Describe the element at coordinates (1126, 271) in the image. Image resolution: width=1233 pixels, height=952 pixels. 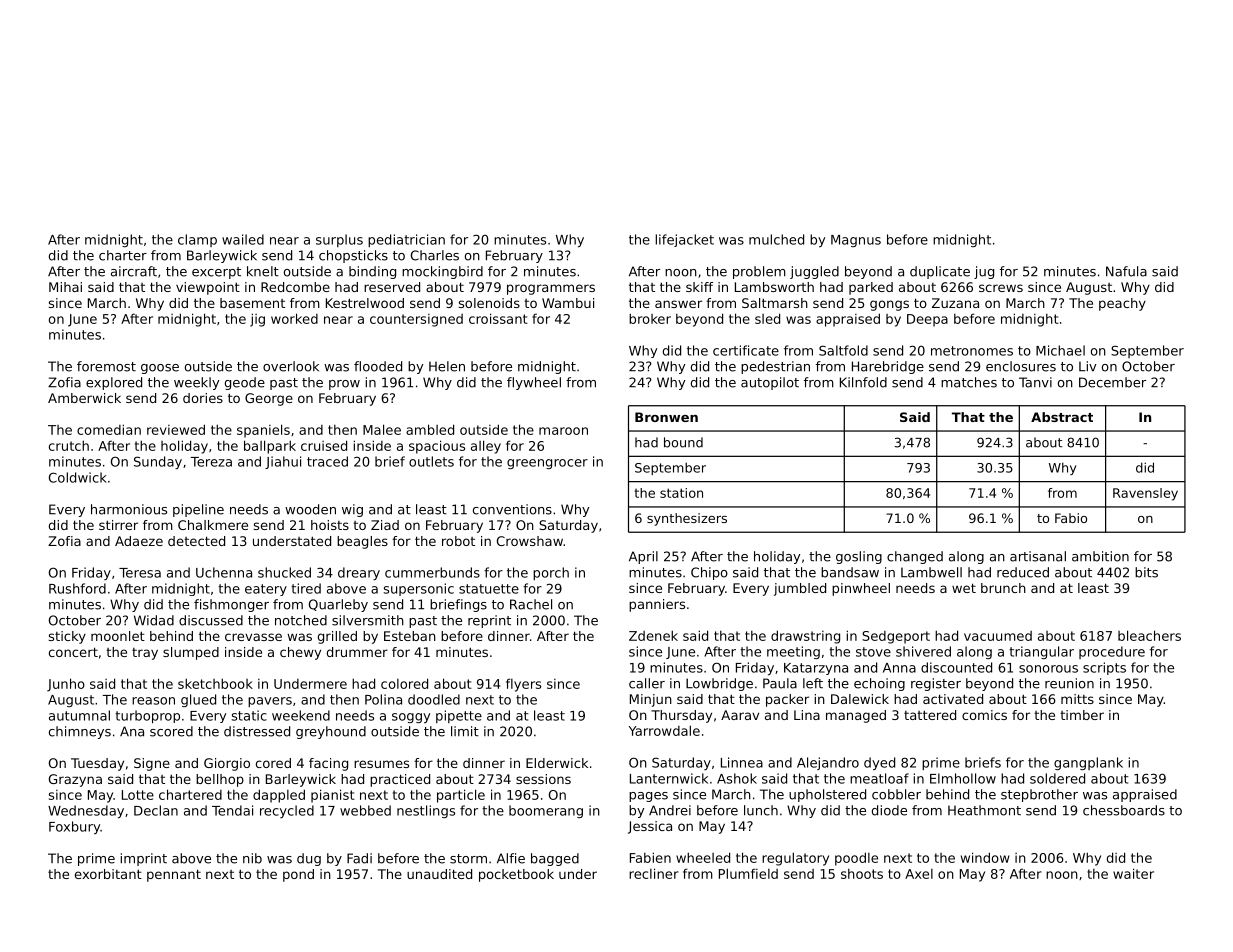
I see `Nafula` at that location.
